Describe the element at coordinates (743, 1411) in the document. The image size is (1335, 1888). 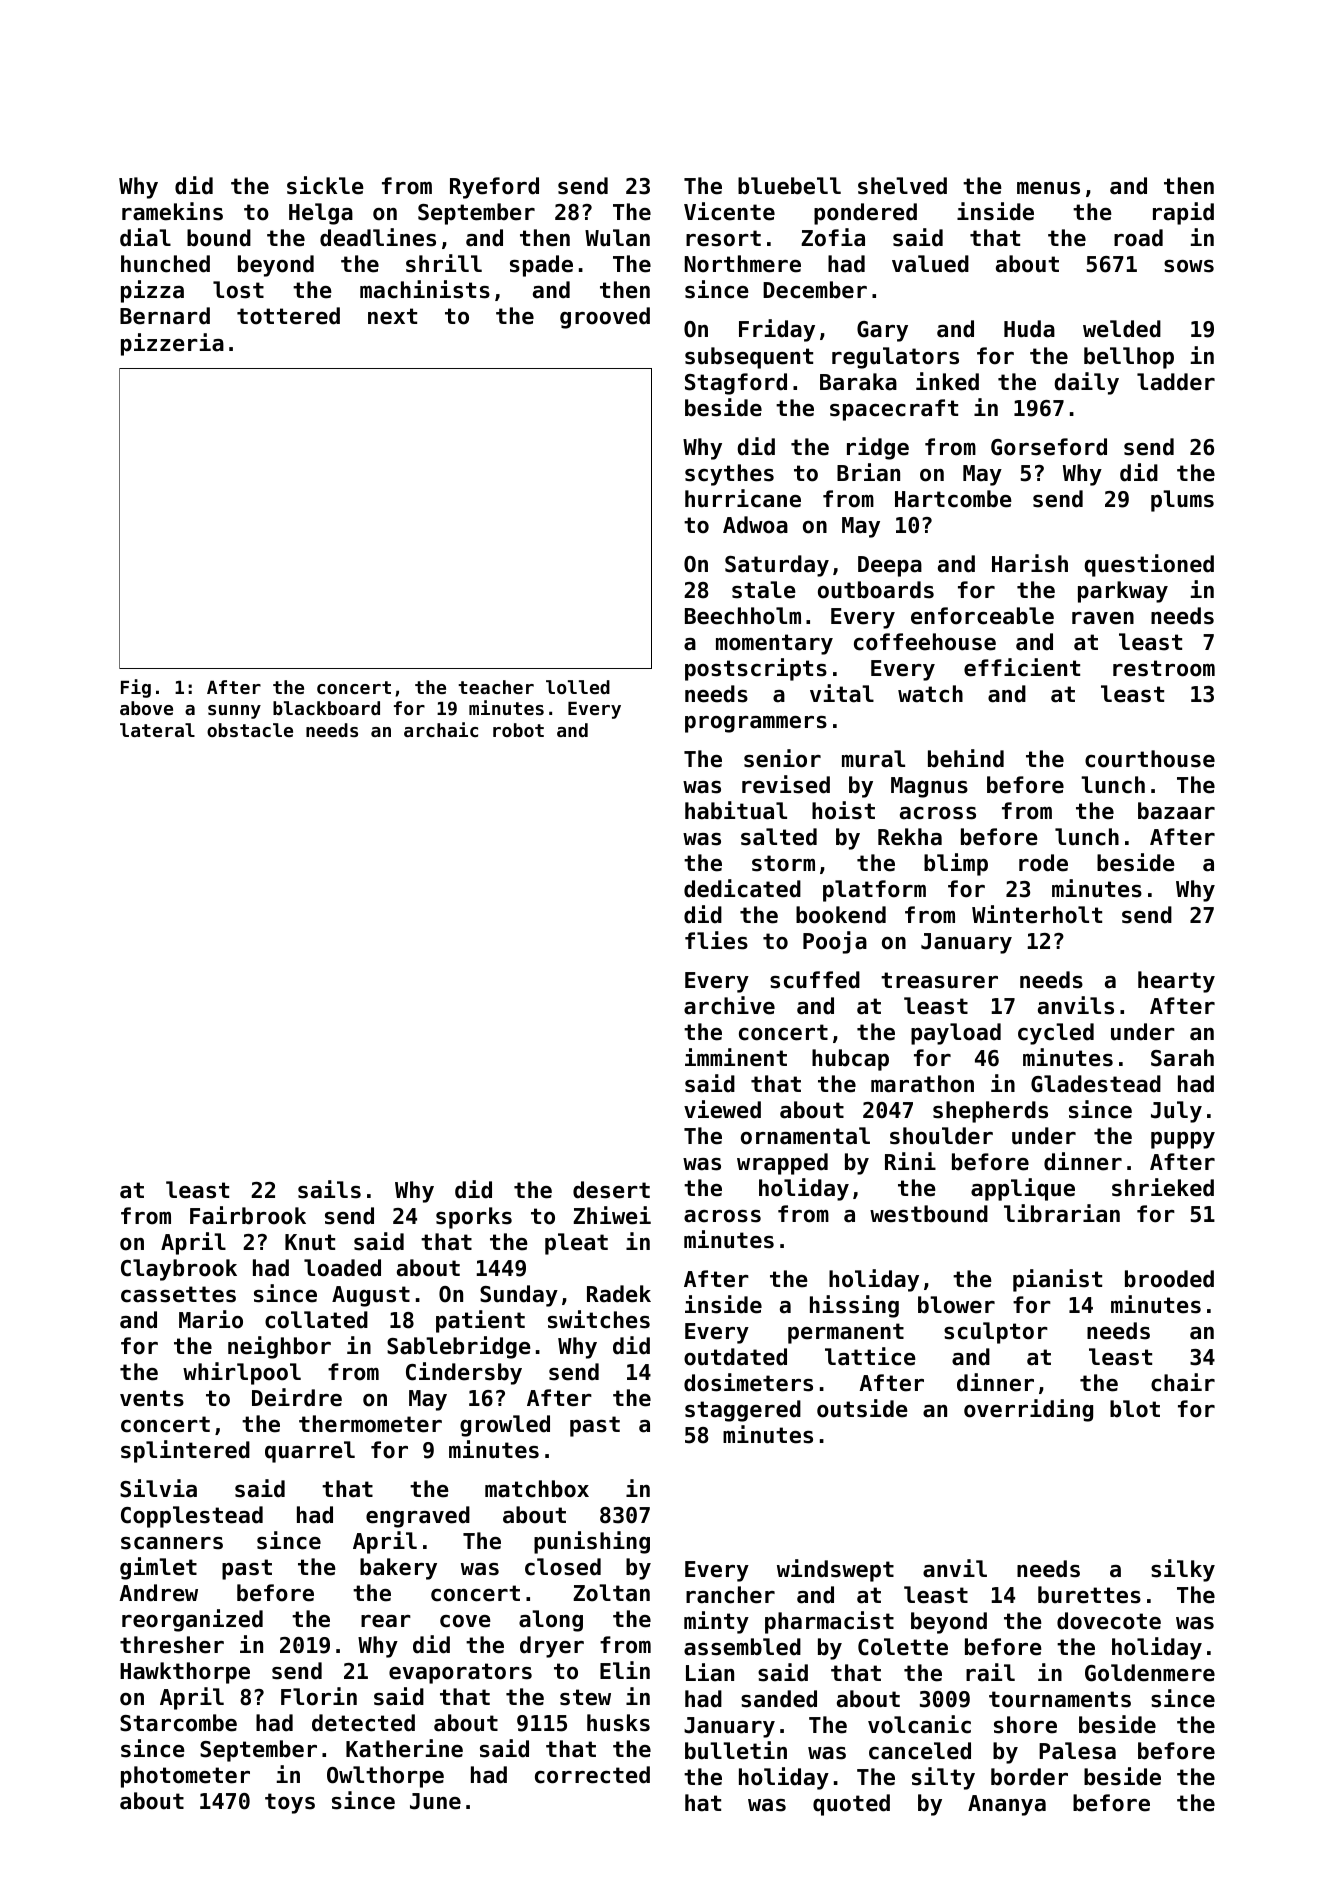
I see `staggered` at that location.
